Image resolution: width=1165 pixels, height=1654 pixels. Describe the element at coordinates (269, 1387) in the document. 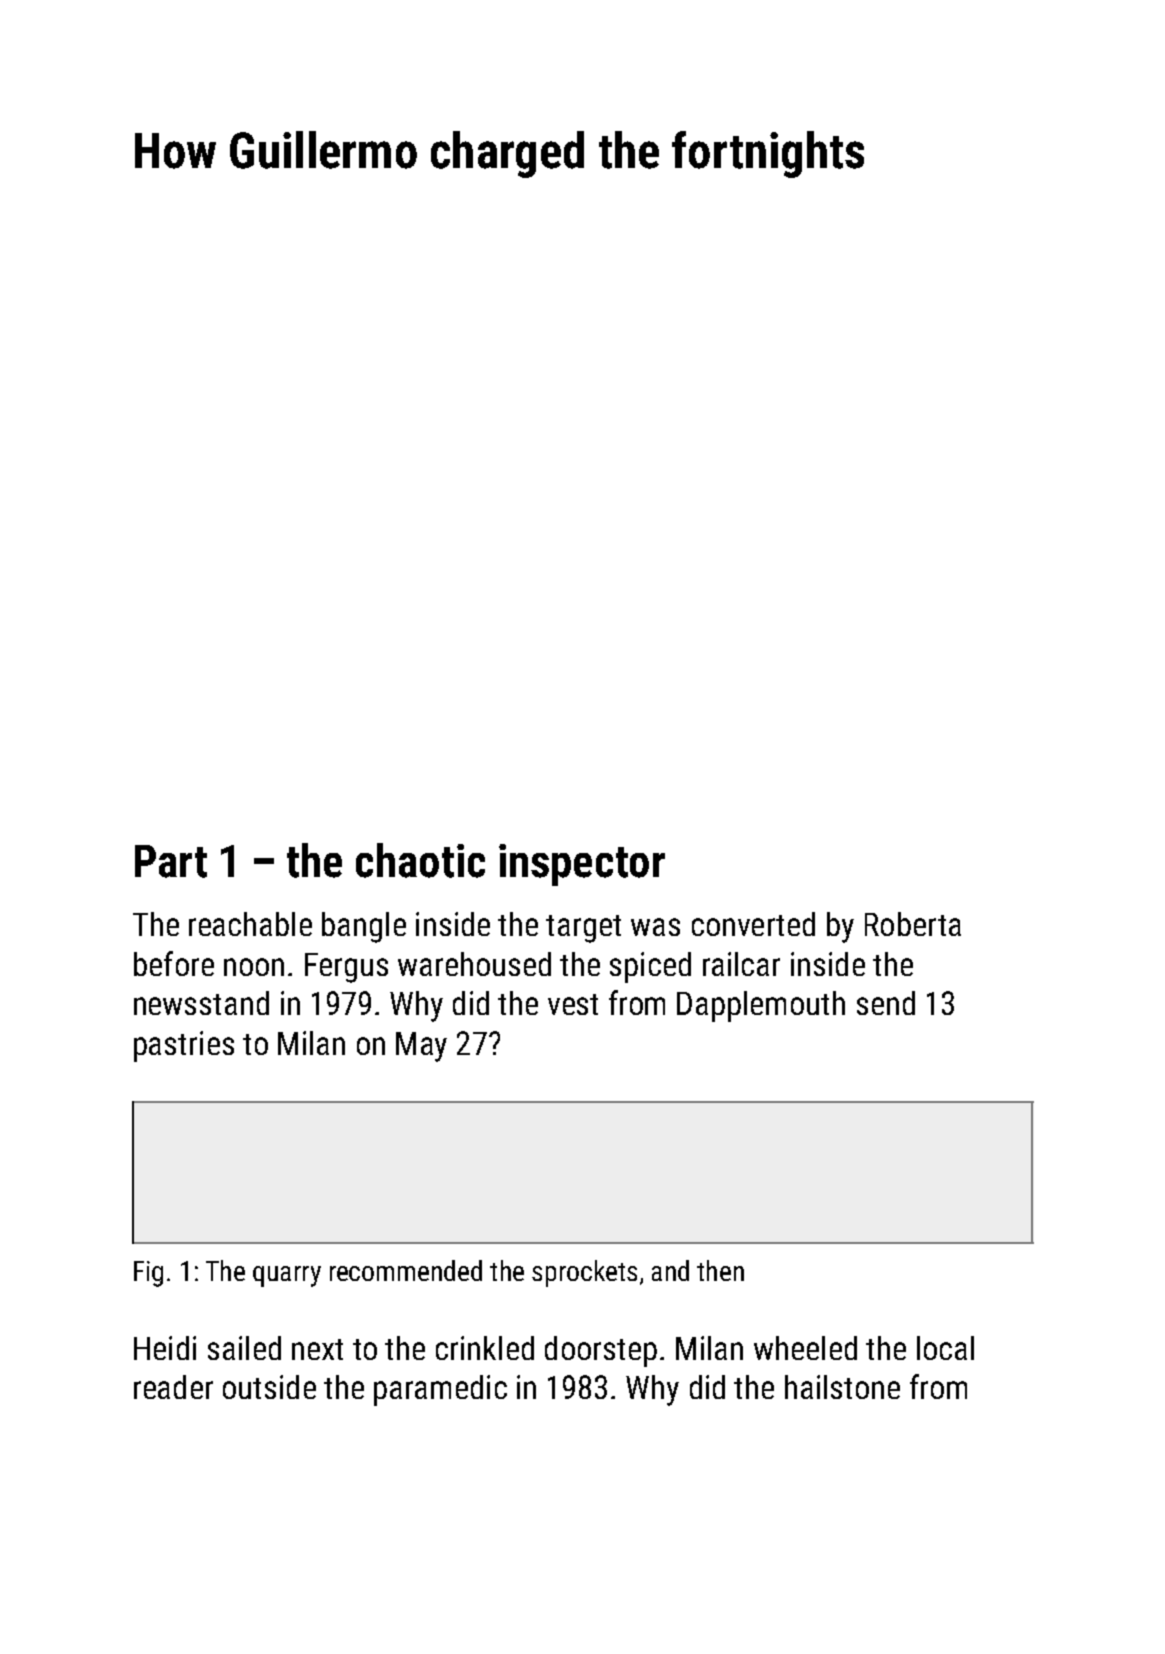

I see `outside` at that location.
